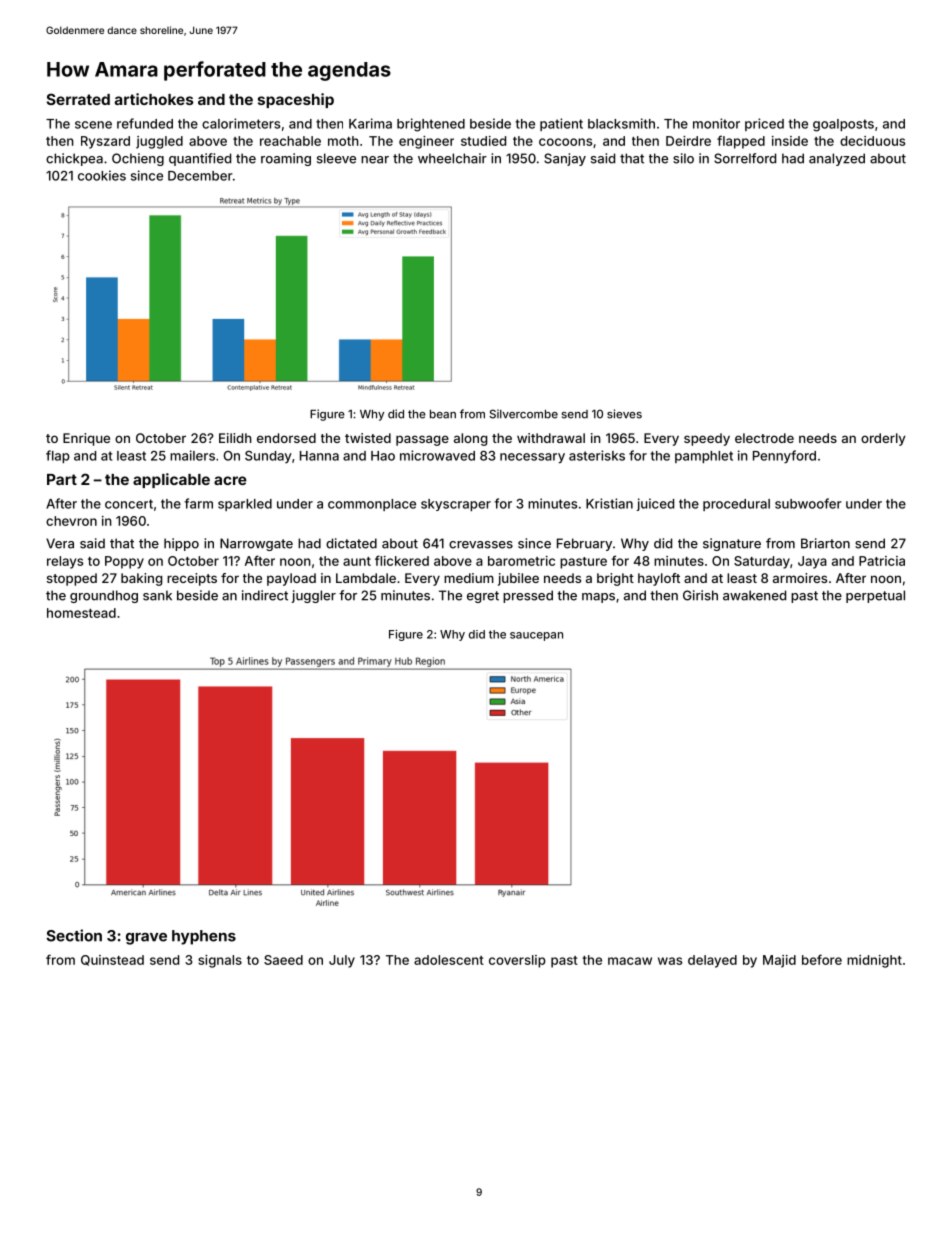  What do you see at coordinates (882, 561) in the document?
I see `Patricia` at bounding box center [882, 561].
